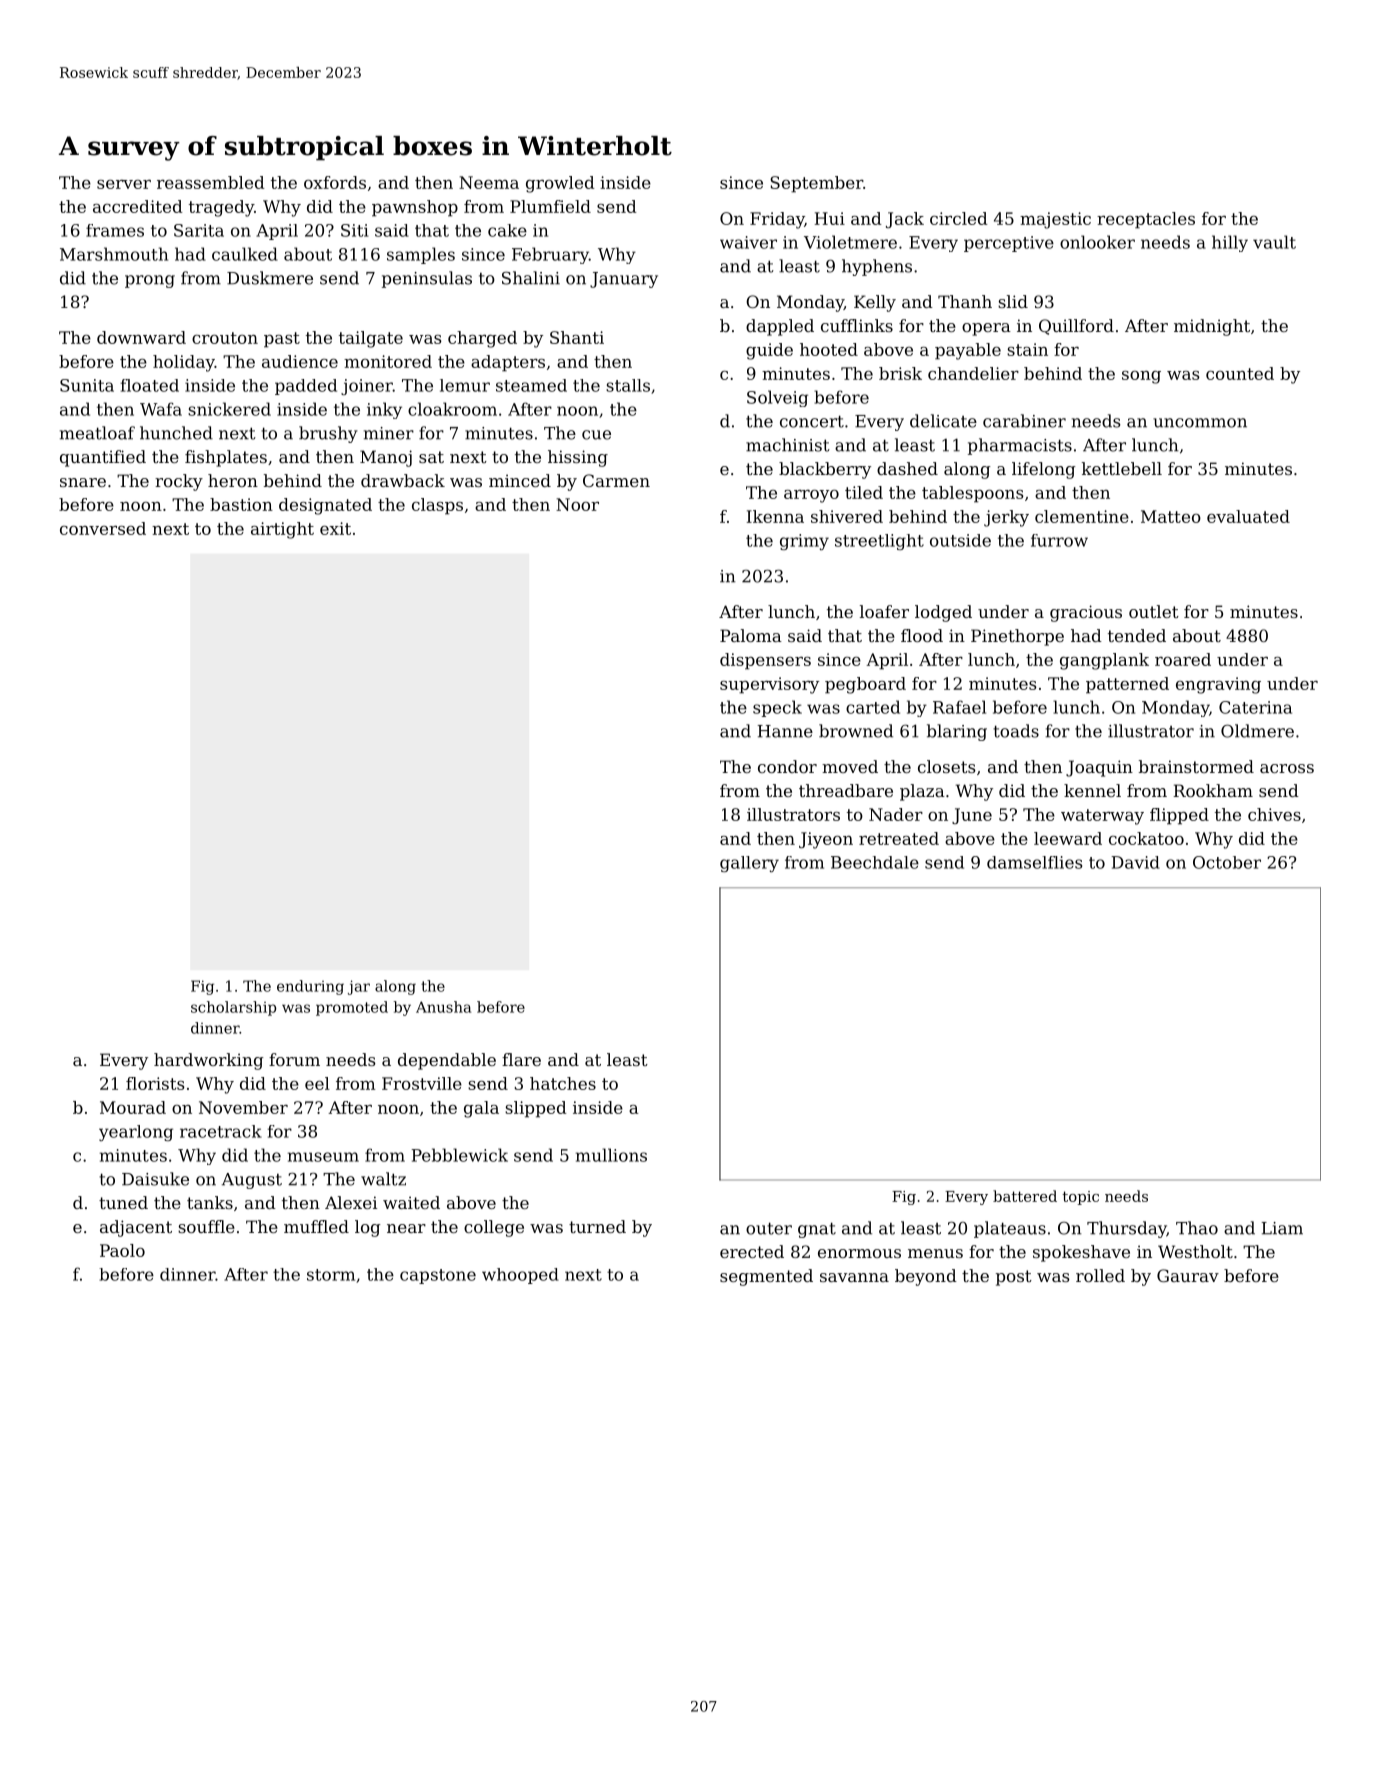 The height and width of the screenshot is (1786, 1380). Describe the element at coordinates (854, 1277) in the screenshot. I see `savanna` at that location.
